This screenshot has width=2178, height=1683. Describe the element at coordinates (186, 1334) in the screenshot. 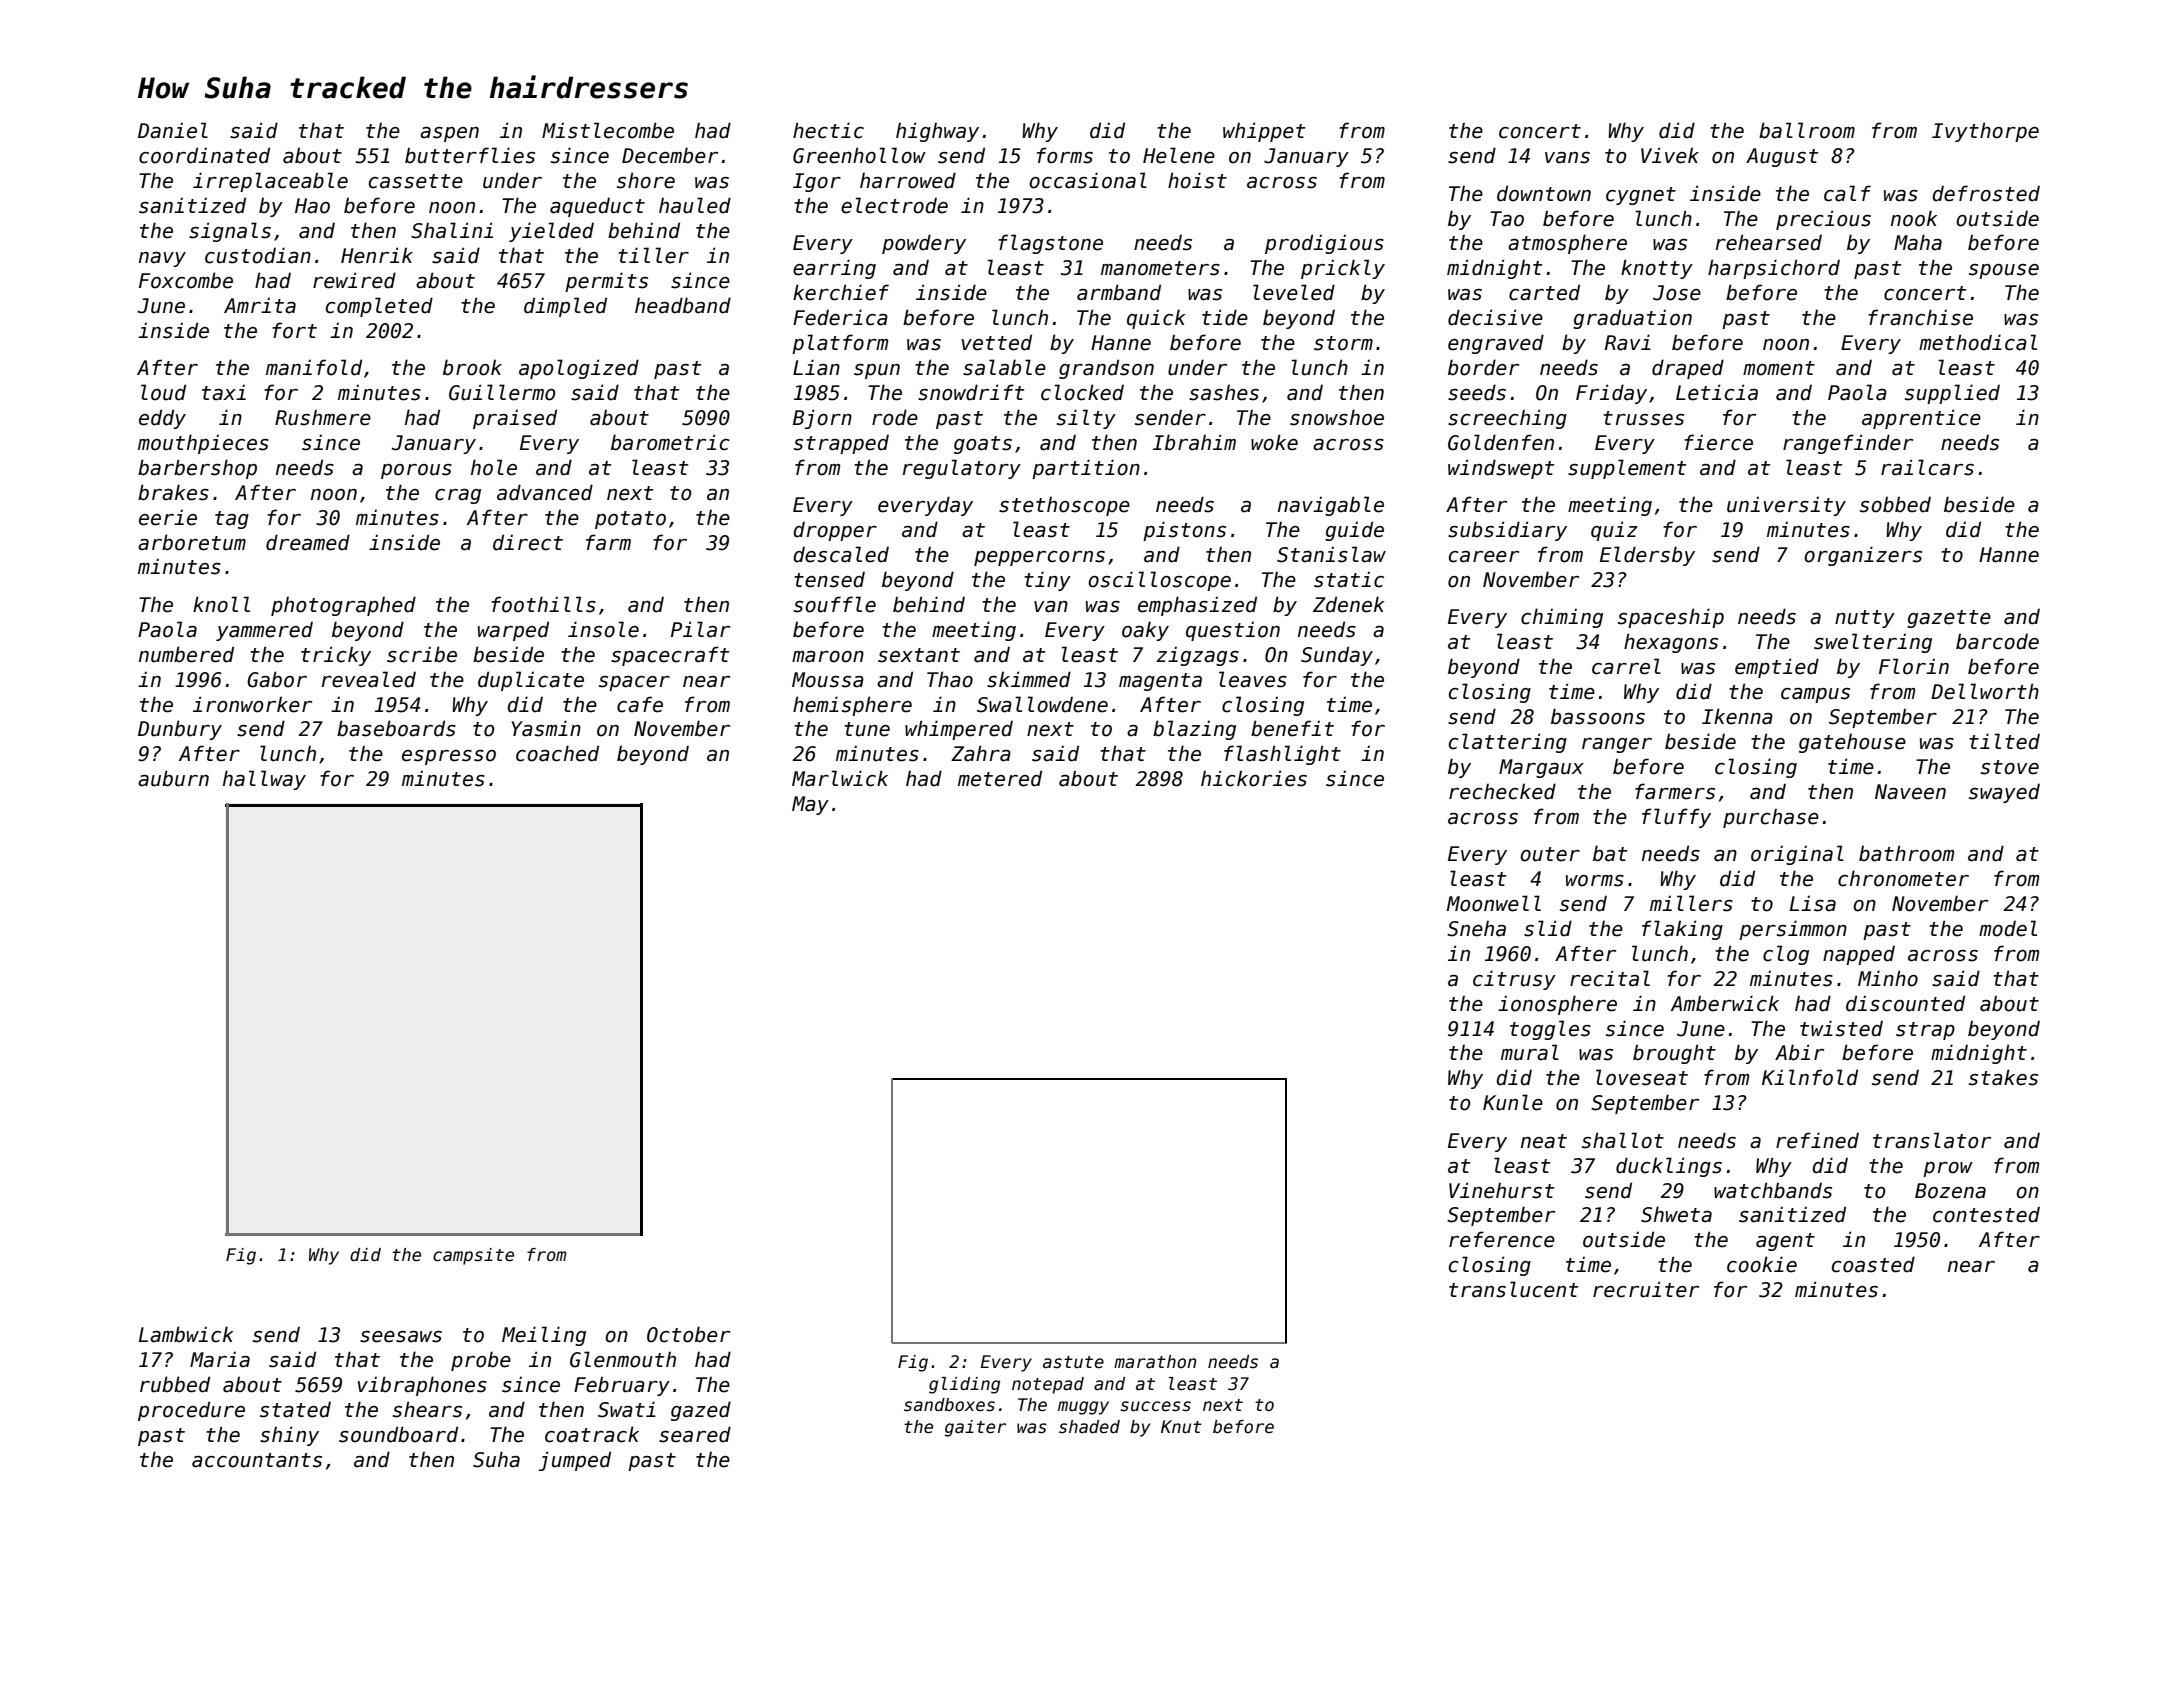

I see `Lambwick` at that location.
